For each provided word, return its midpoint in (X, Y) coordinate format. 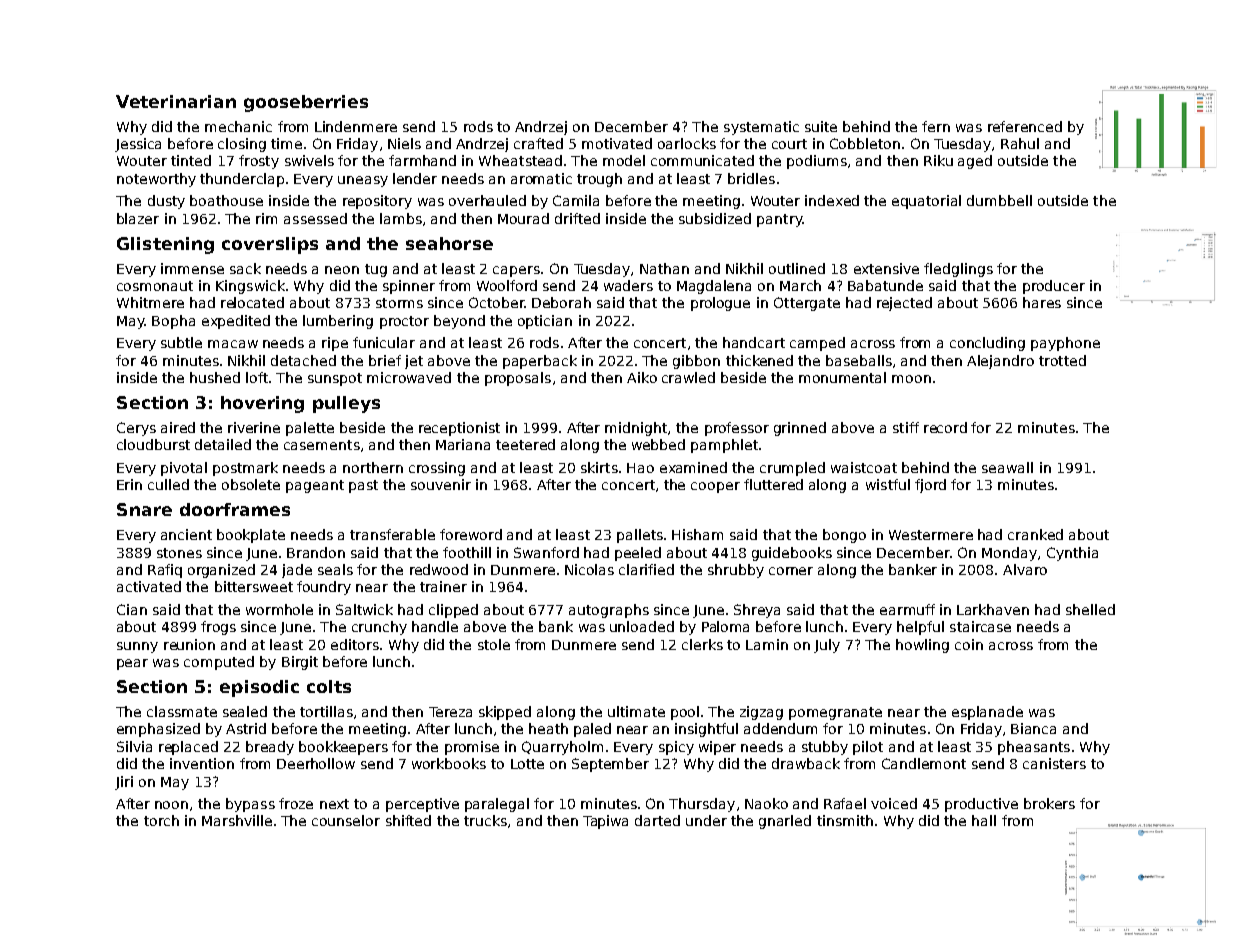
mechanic (238, 126)
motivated (617, 143)
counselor (346, 820)
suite (821, 126)
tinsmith (845, 820)
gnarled (785, 822)
